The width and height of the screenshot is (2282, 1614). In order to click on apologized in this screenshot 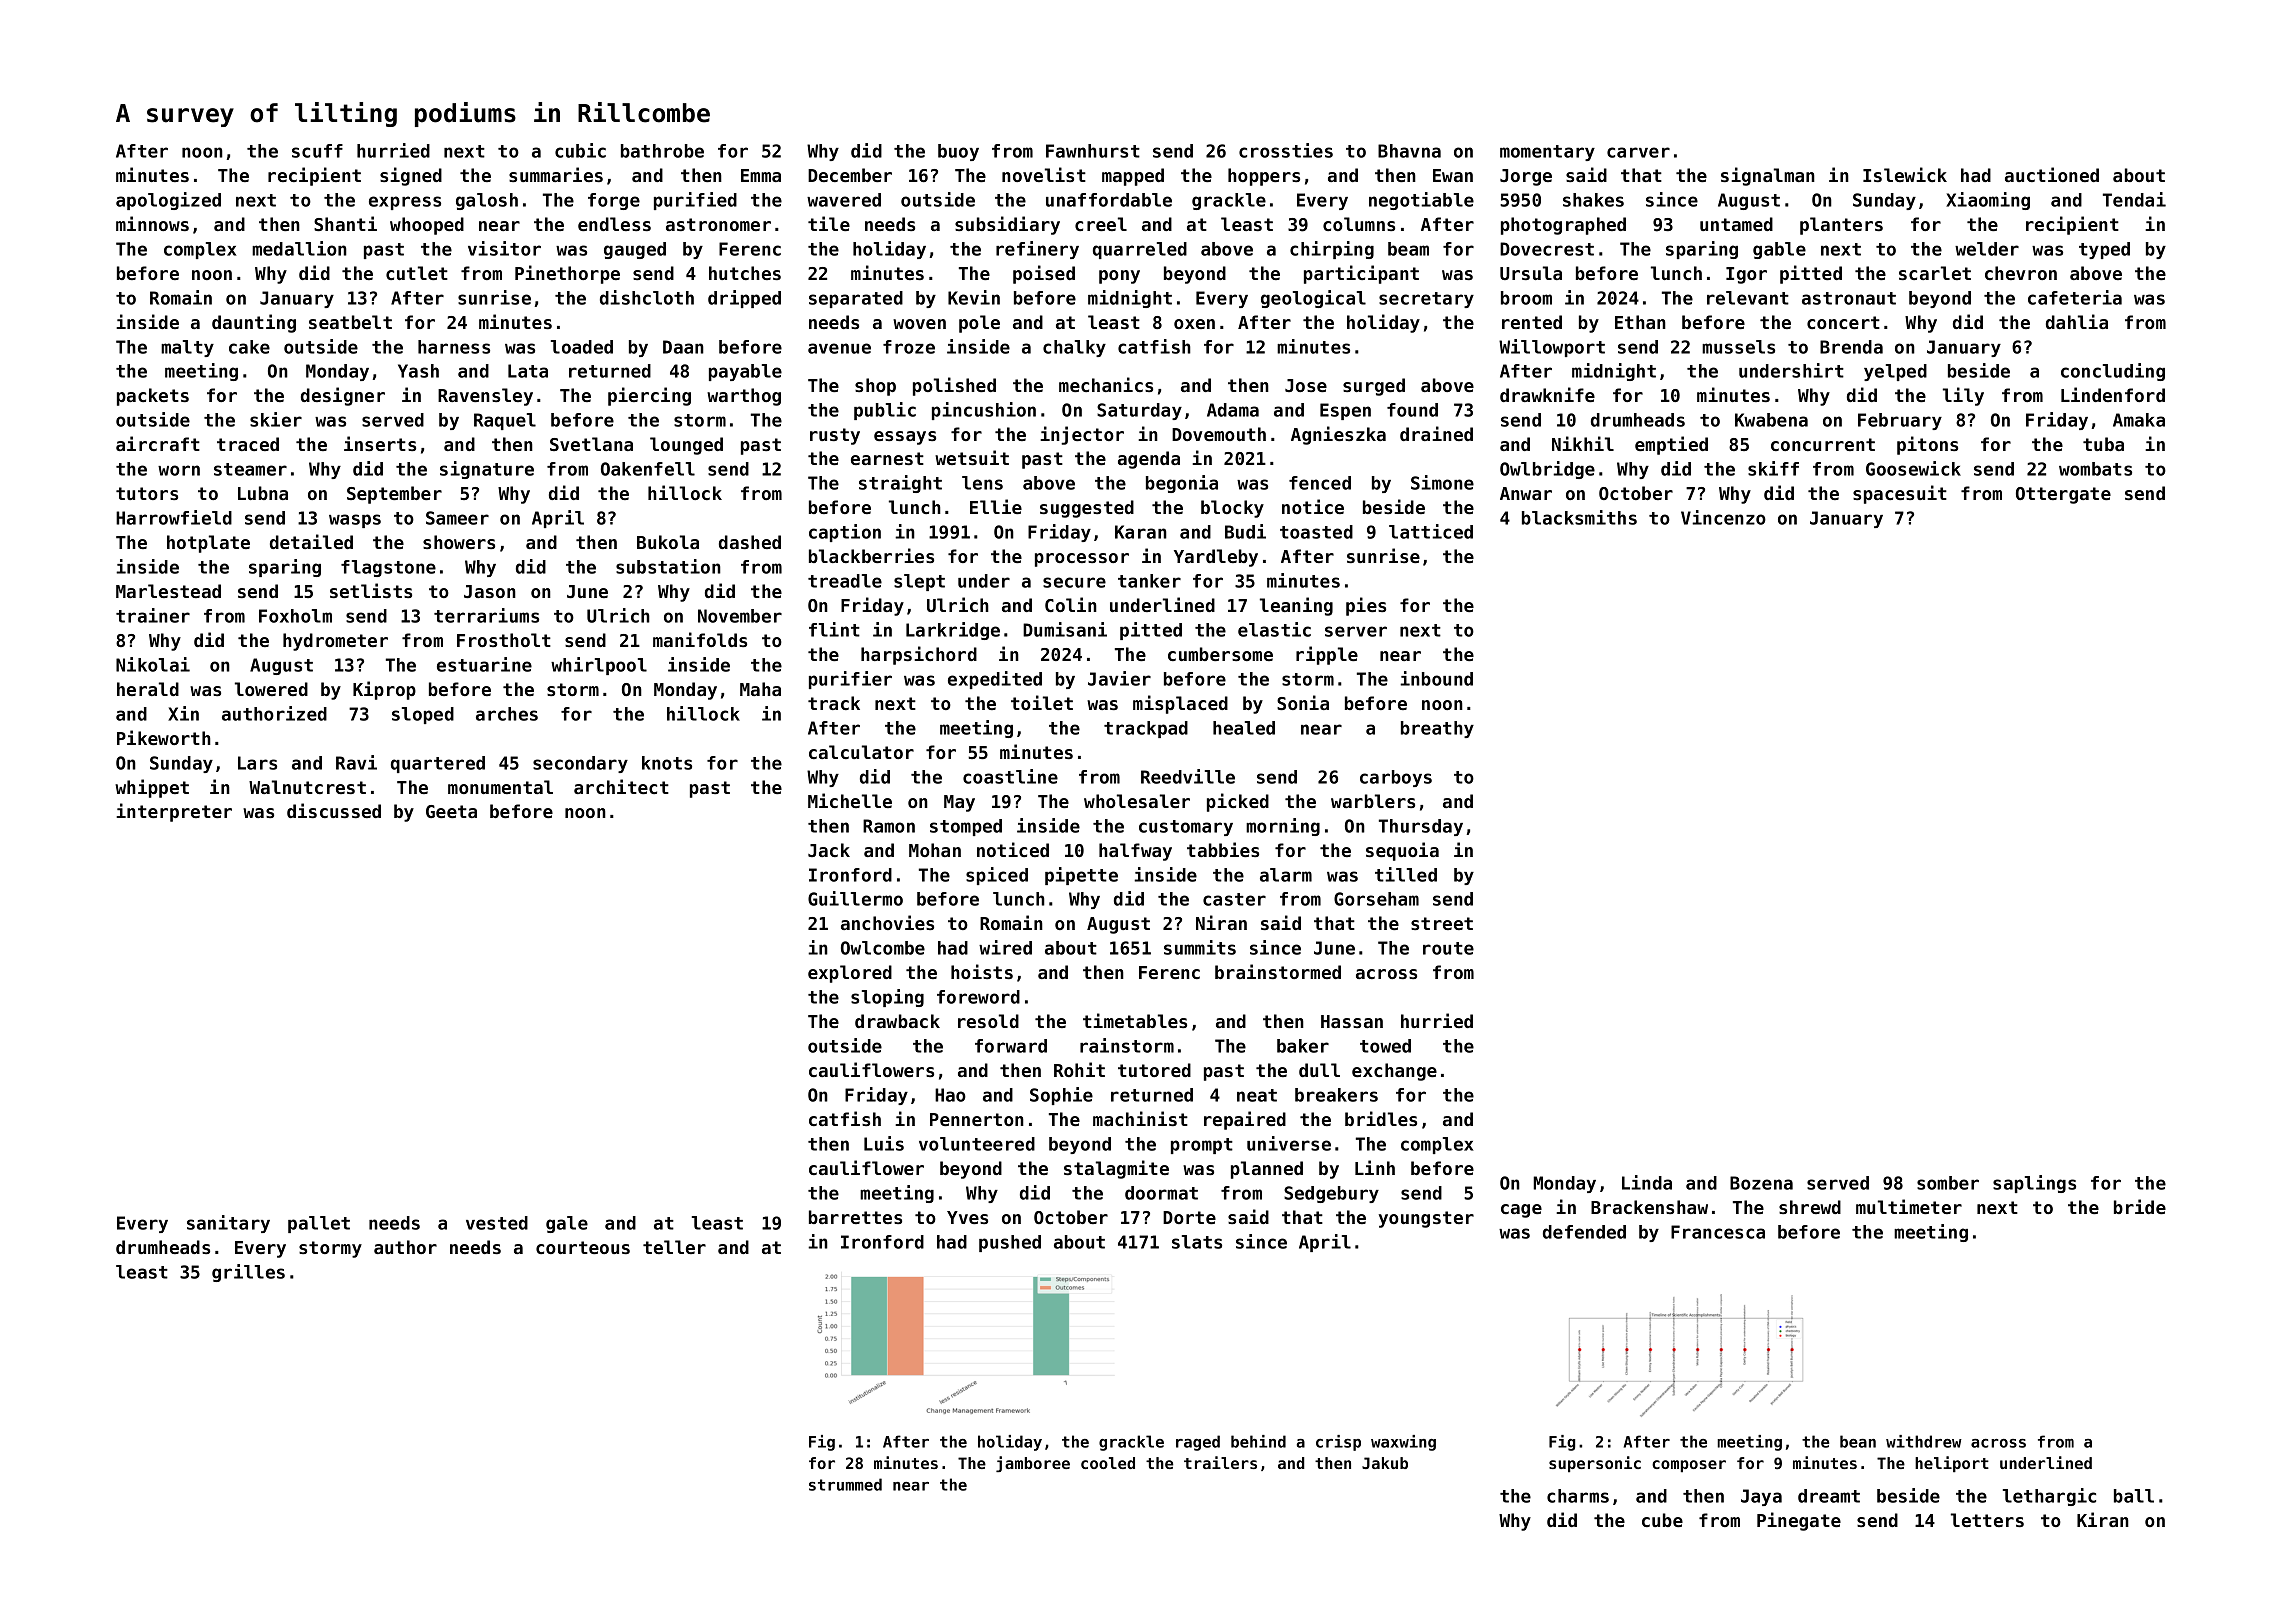, I will do `click(168, 201)`.
